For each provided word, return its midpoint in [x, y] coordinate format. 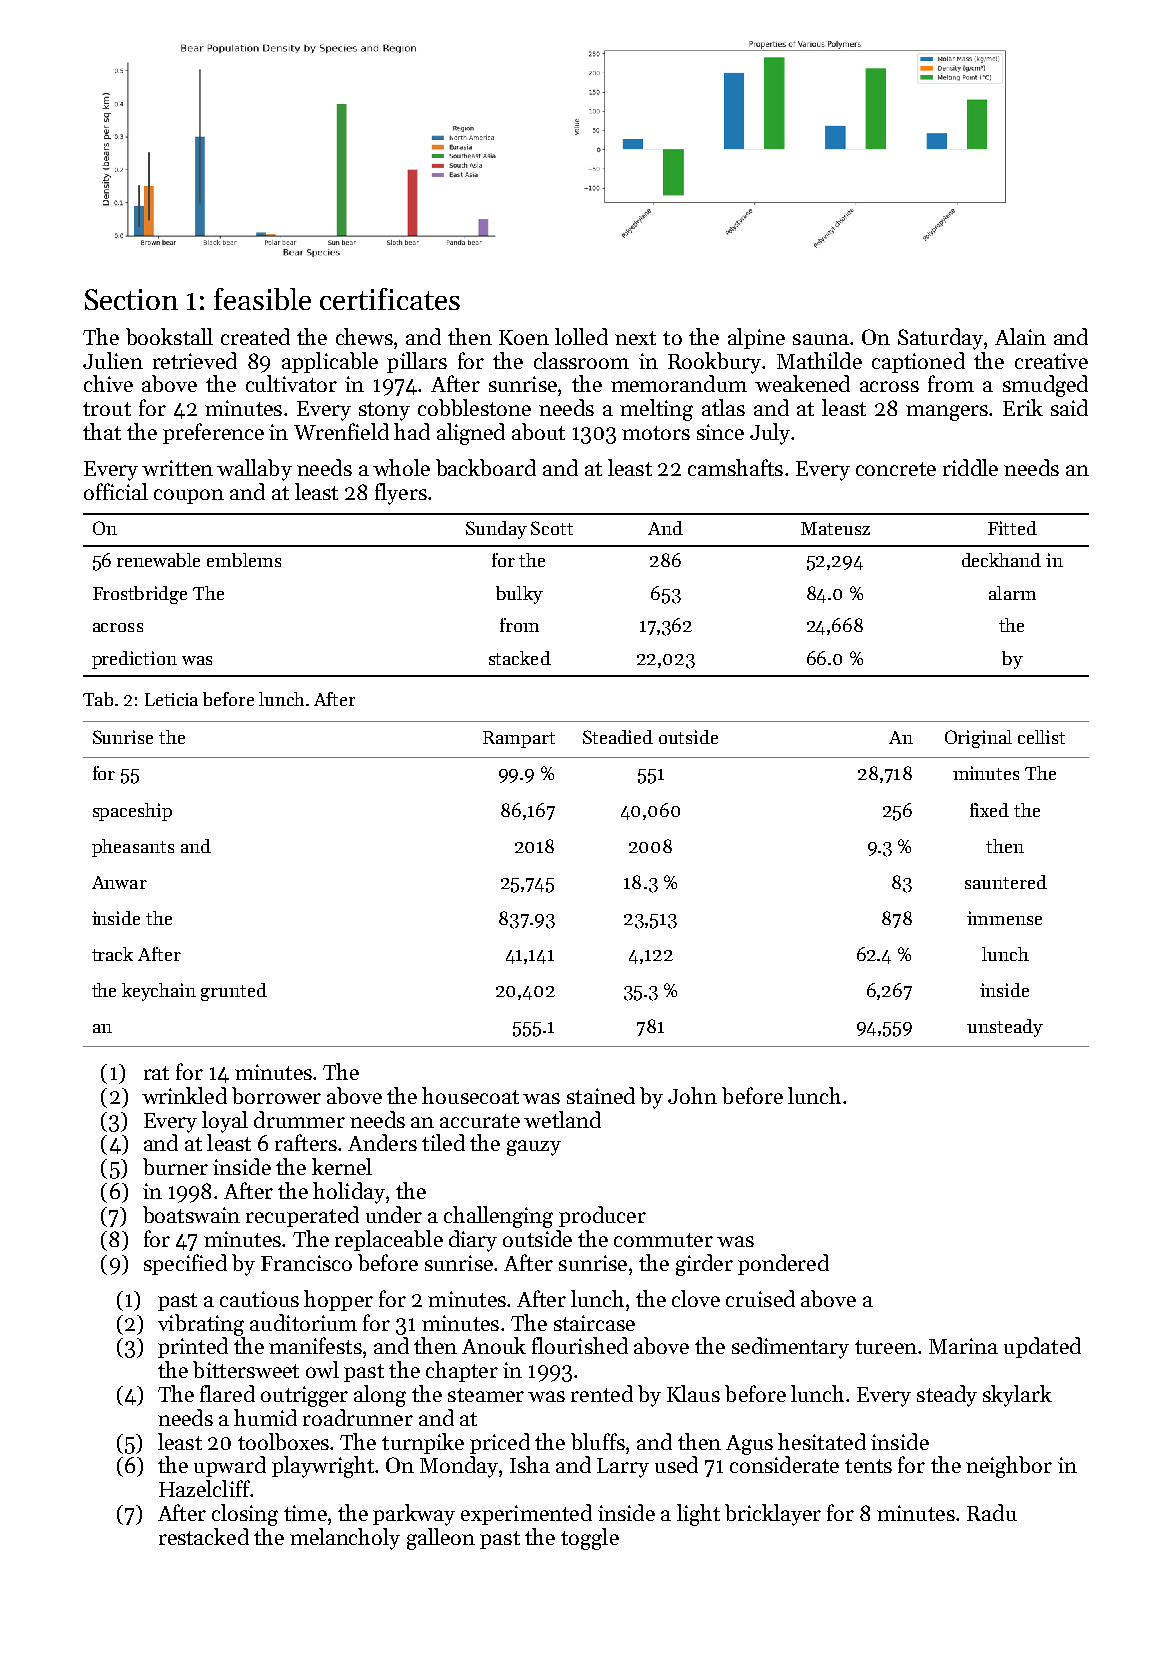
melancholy [345, 1539]
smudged [1045, 386]
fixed [989, 810]
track [112, 954]
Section [131, 299]
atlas [723, 407]
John [692, 1095]
